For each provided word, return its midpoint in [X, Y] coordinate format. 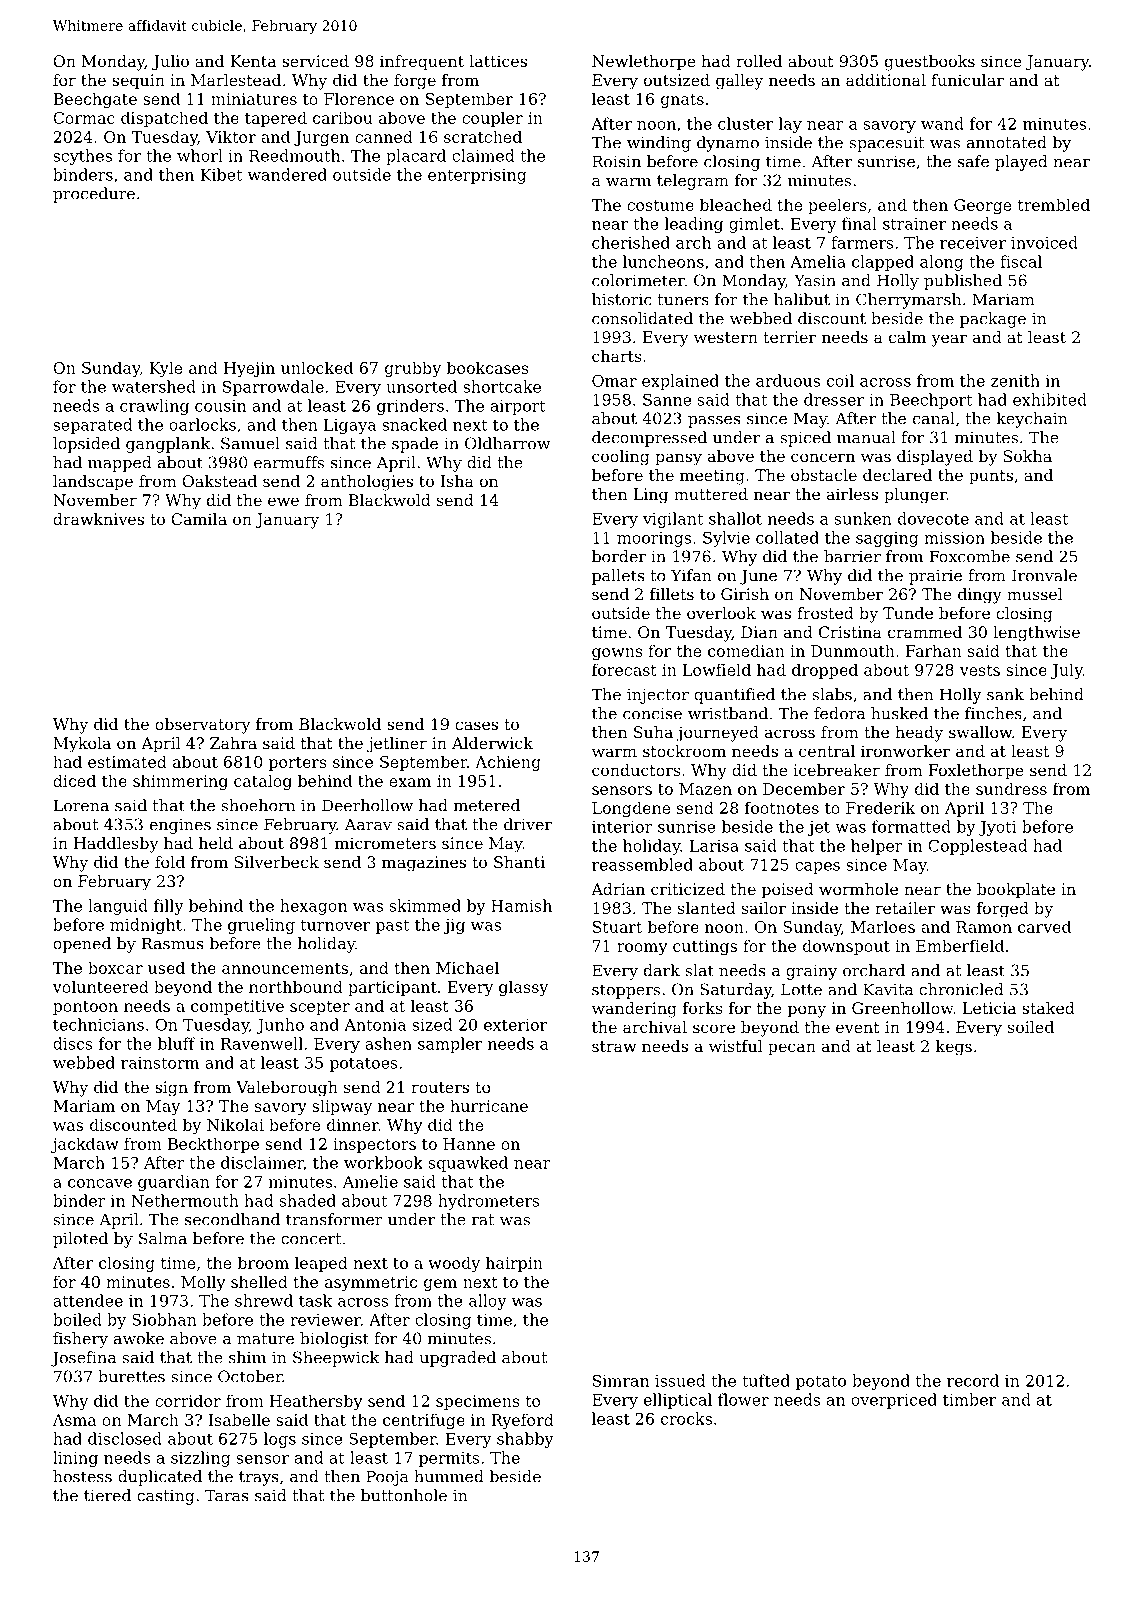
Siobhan [164, 1319]
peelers [837, 206]
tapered [276, 119]
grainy [811, 972]
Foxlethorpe [976, 772]
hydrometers [489, 1202]
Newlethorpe [644, 63]
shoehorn [258, 805]
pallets [618, 577]
